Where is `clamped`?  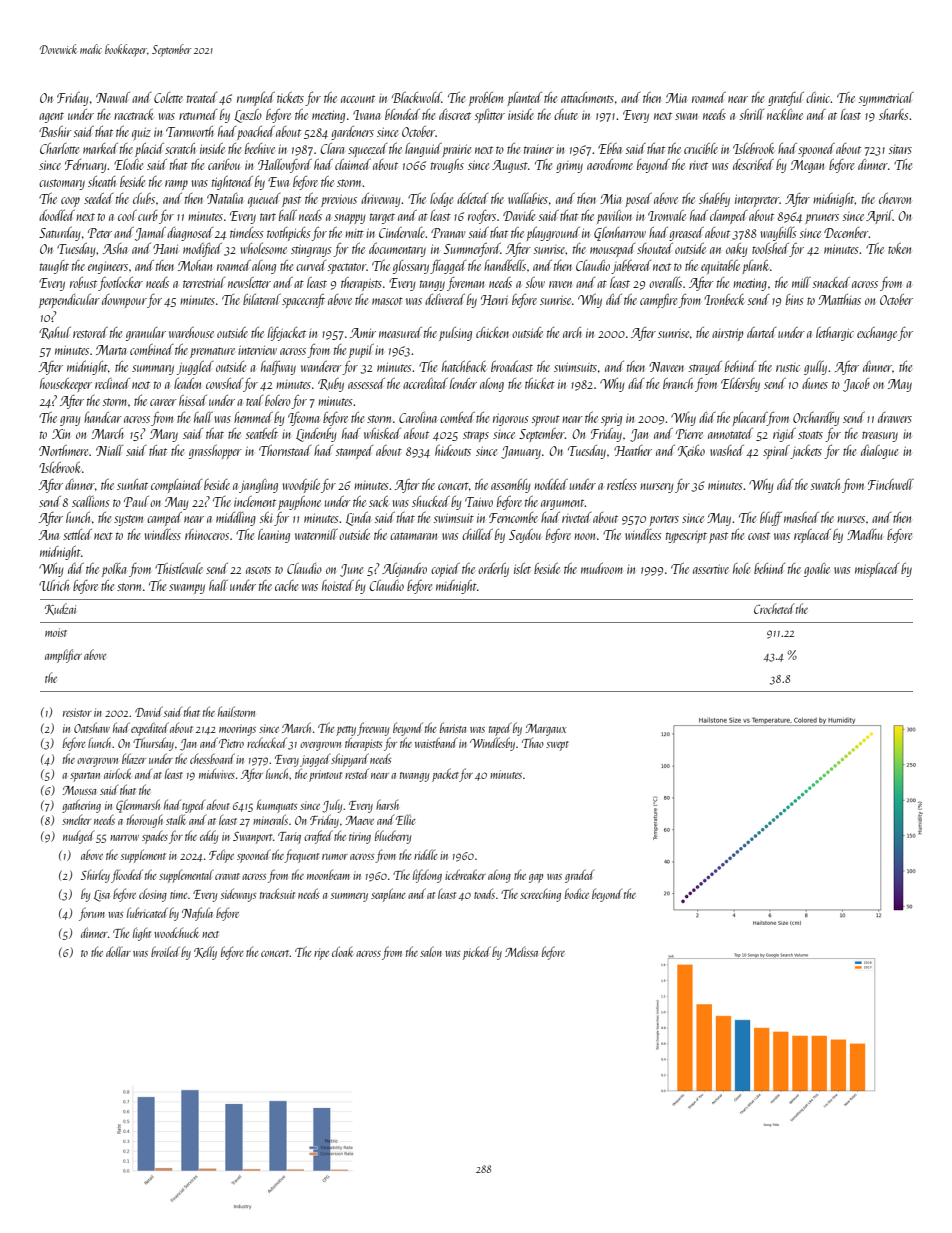 clamped is located at coordinates (728, 217).
